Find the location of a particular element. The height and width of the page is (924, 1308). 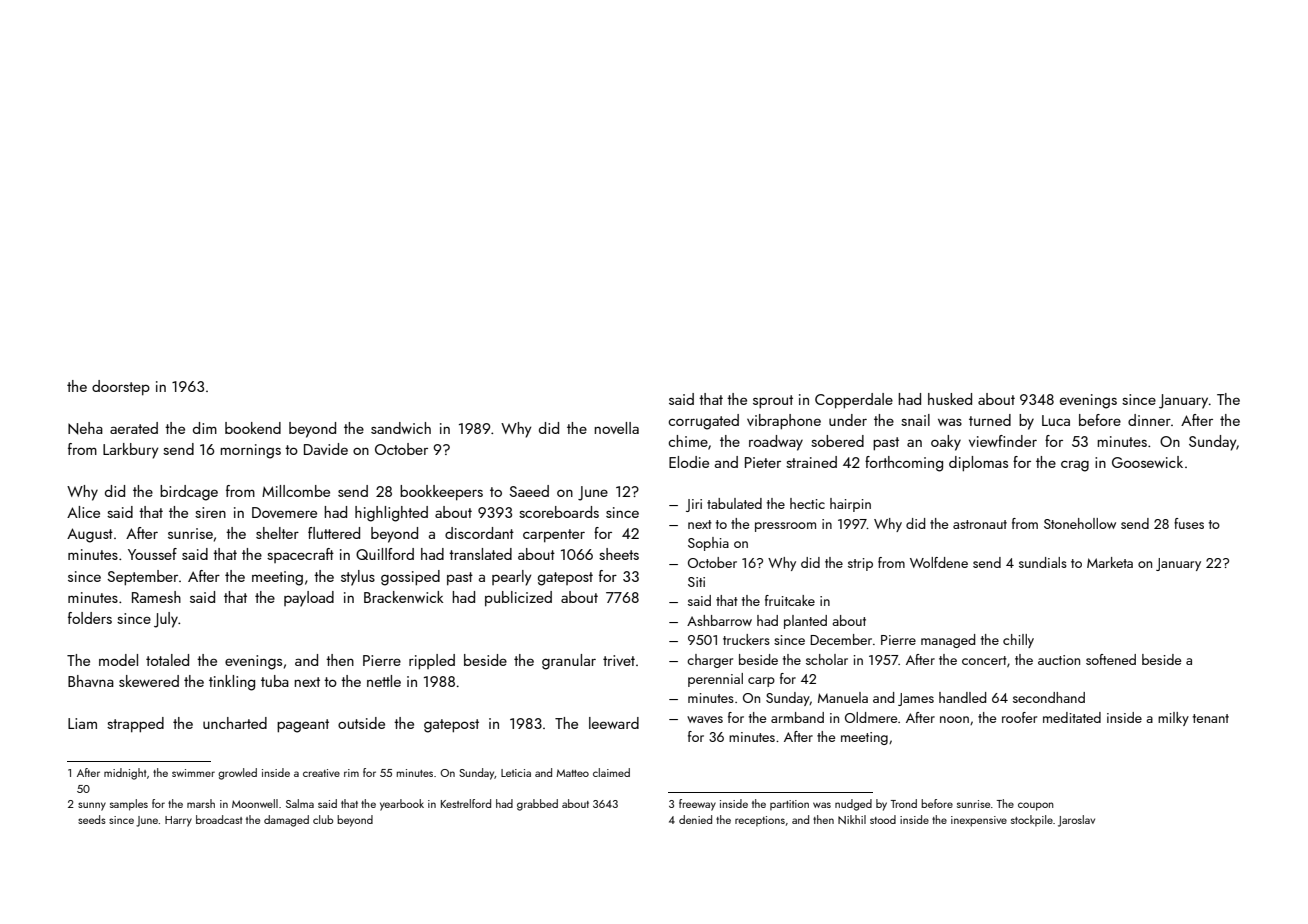

leeward is located at coordinates (614, 723).
